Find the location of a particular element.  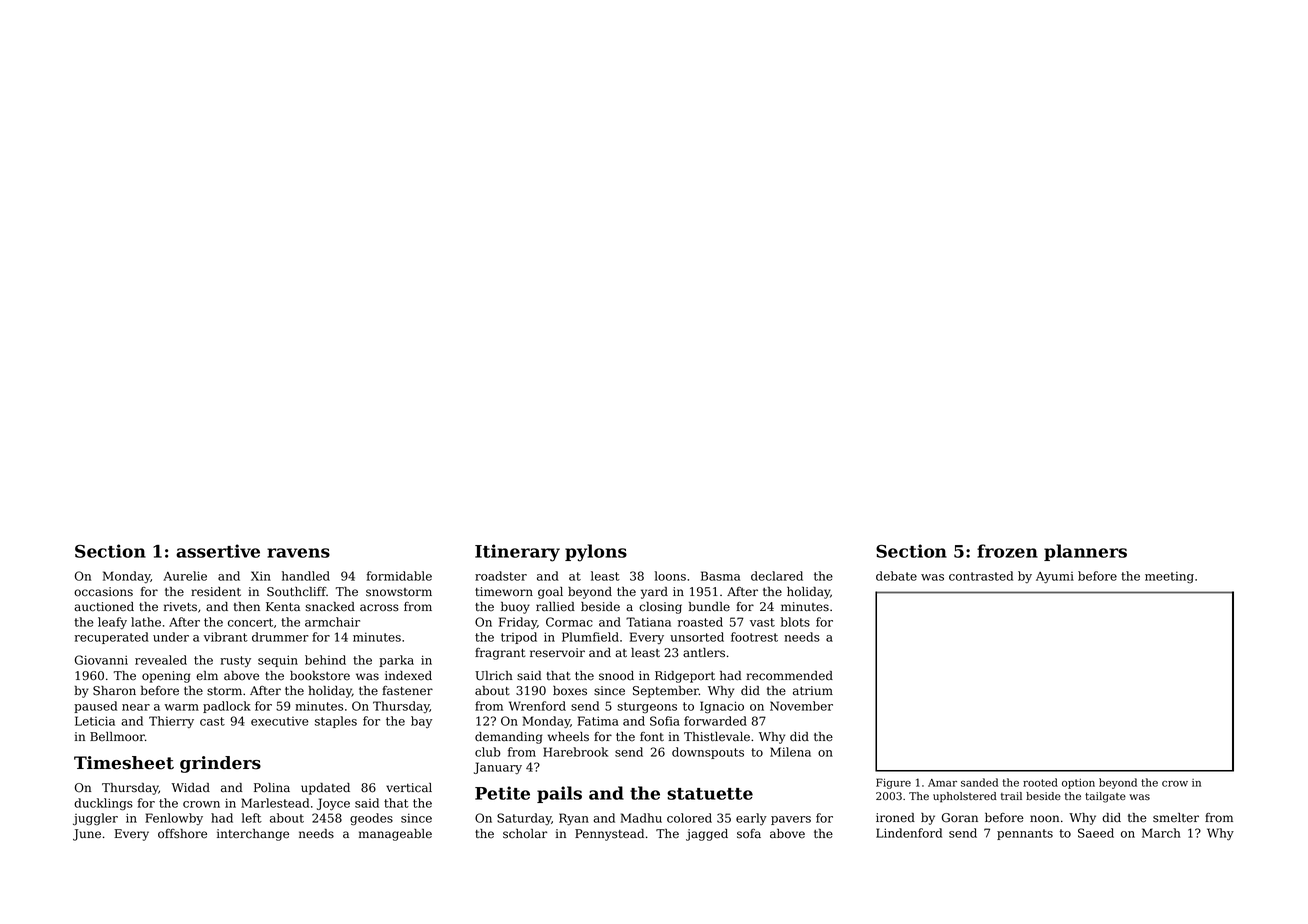

November is located at coordinates (801, 706).
